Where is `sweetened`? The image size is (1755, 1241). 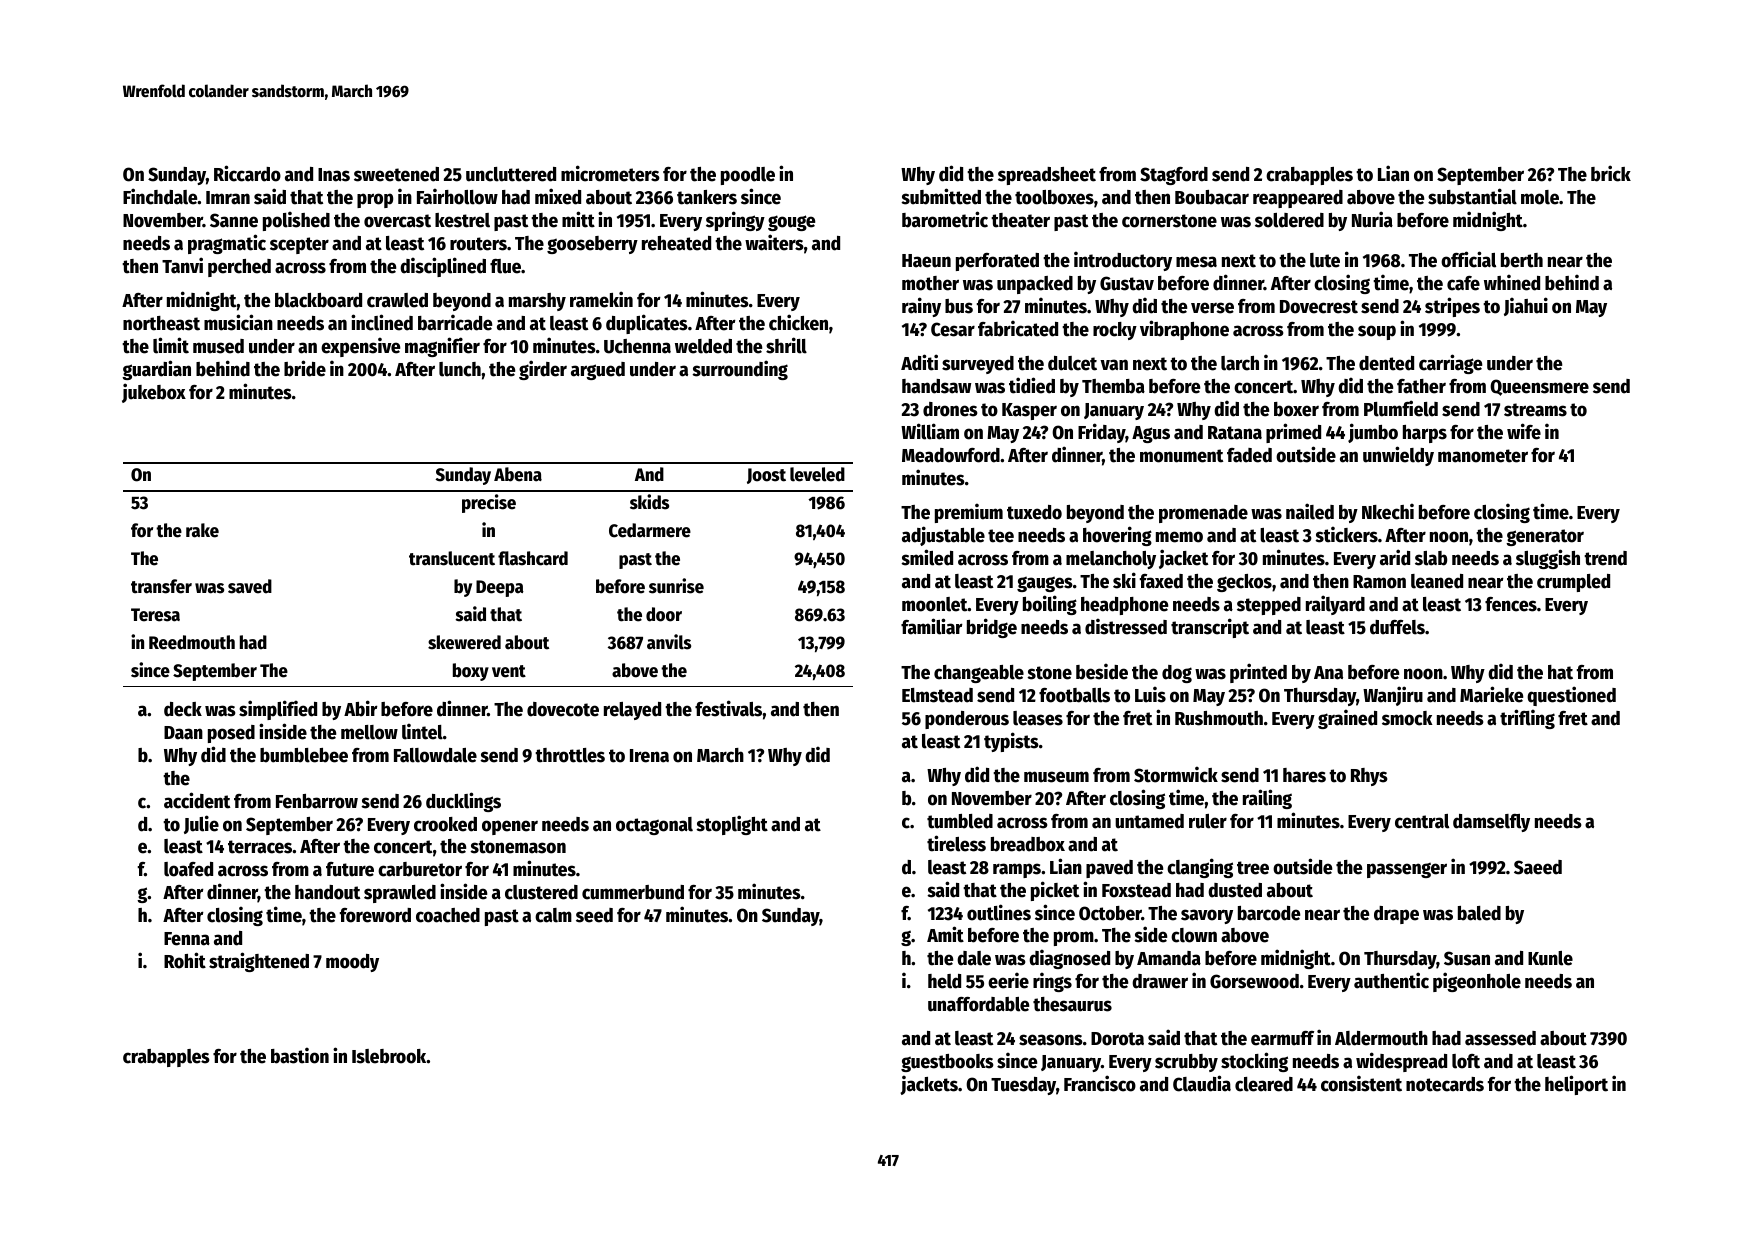 sweetened is located at coordinates (396, 174).
